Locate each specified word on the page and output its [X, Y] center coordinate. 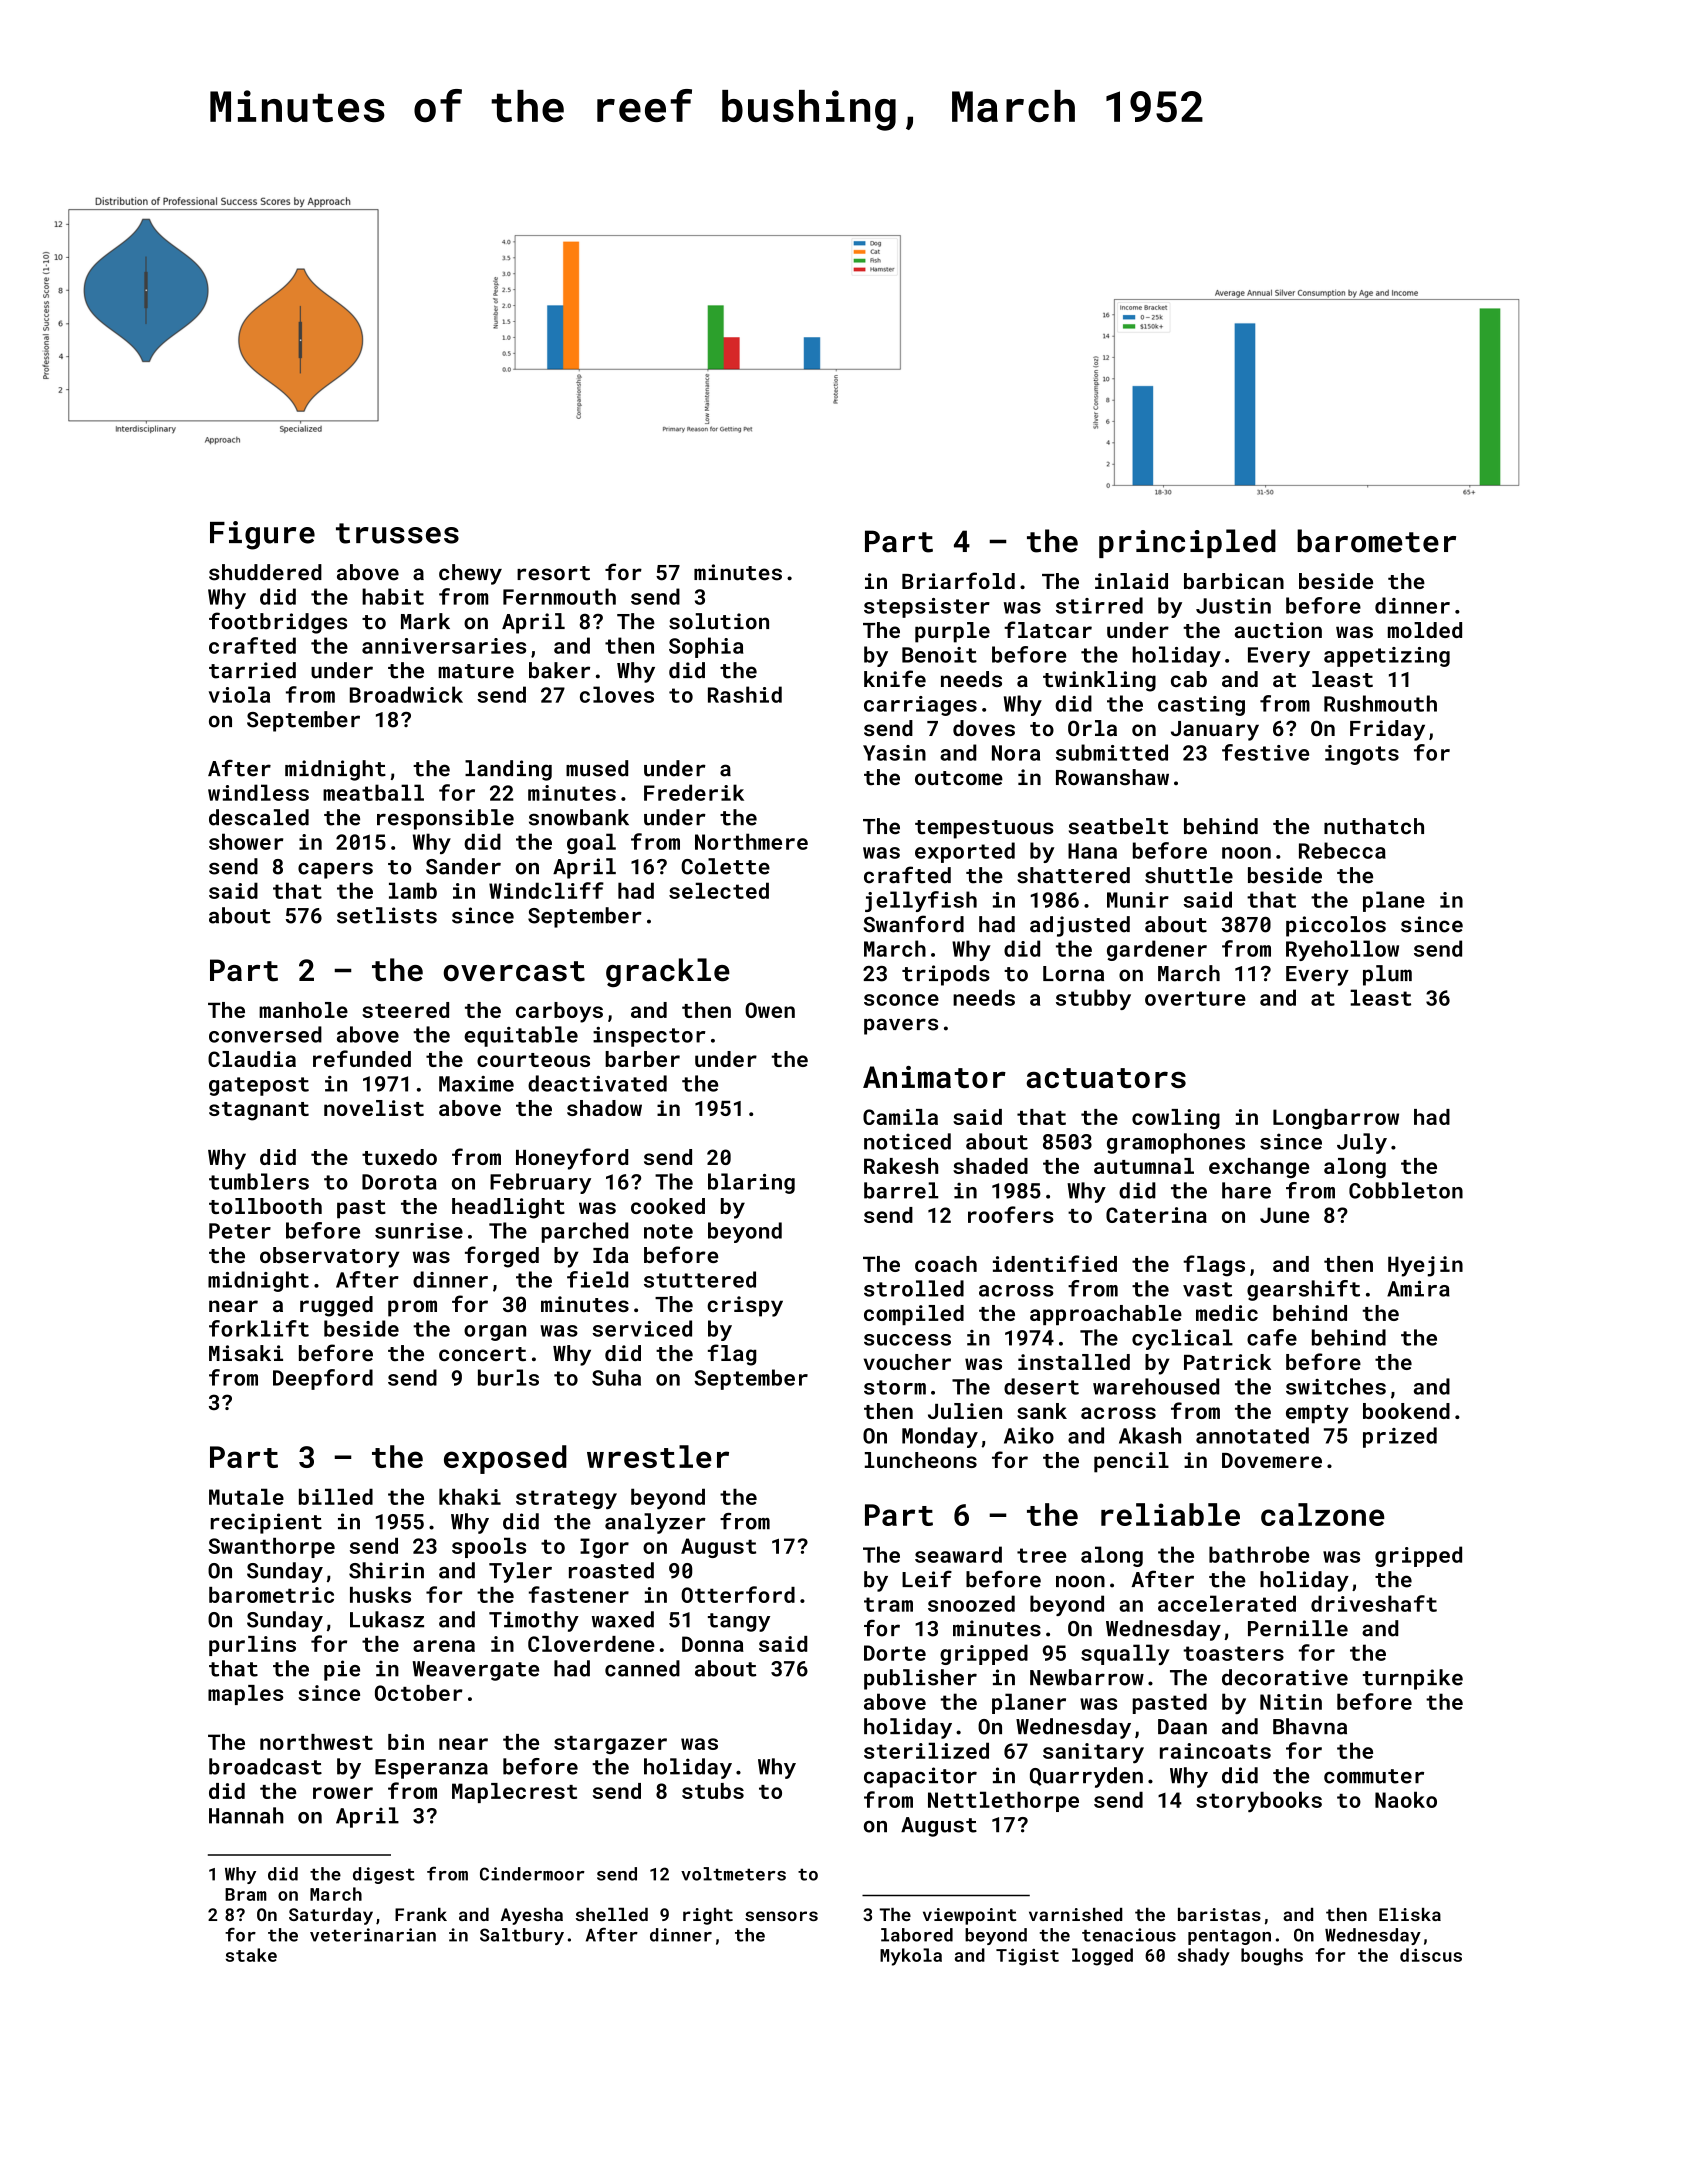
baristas [1219, 1914]
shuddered [265, 572]
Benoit [939, 655]
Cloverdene [591, 1644]
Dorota [399, 1182]
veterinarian [373, 1935]
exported [965, 852]
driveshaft [1374, 1603]
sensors [781, 1916]
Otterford [738, 1594]
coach [946, 1264]
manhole [303, 1010]
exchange [1259, 1168]
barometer [1376, 541]
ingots [1362, 755]
